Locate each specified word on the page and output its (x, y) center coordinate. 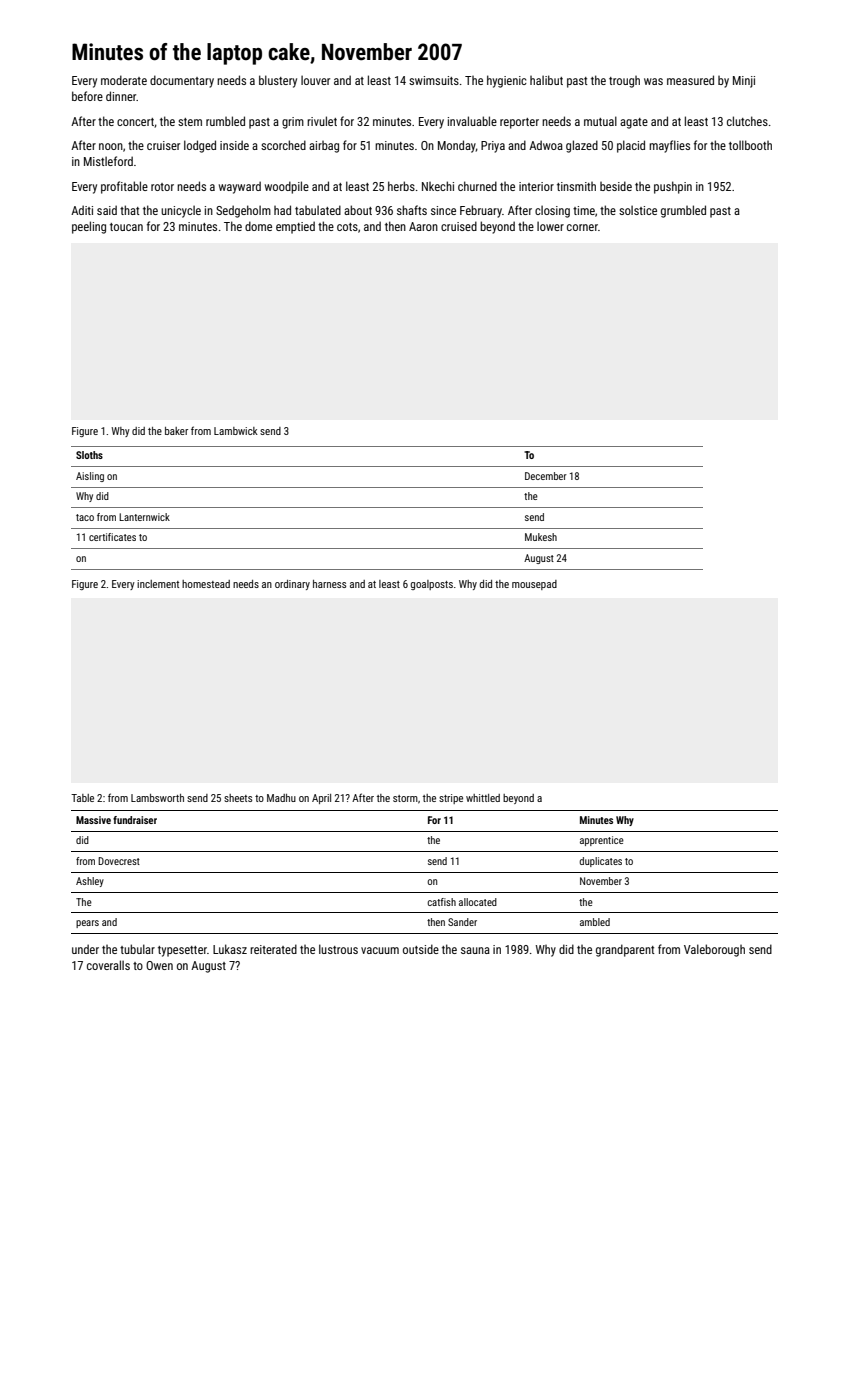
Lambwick (236, 431)
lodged (200, 146)
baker (176, 431)
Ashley (90, 882)
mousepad (534, 585)
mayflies (669, 146)
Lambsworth (157, 798)
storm (405, 798)
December (546, 476)
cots (347, 227)
